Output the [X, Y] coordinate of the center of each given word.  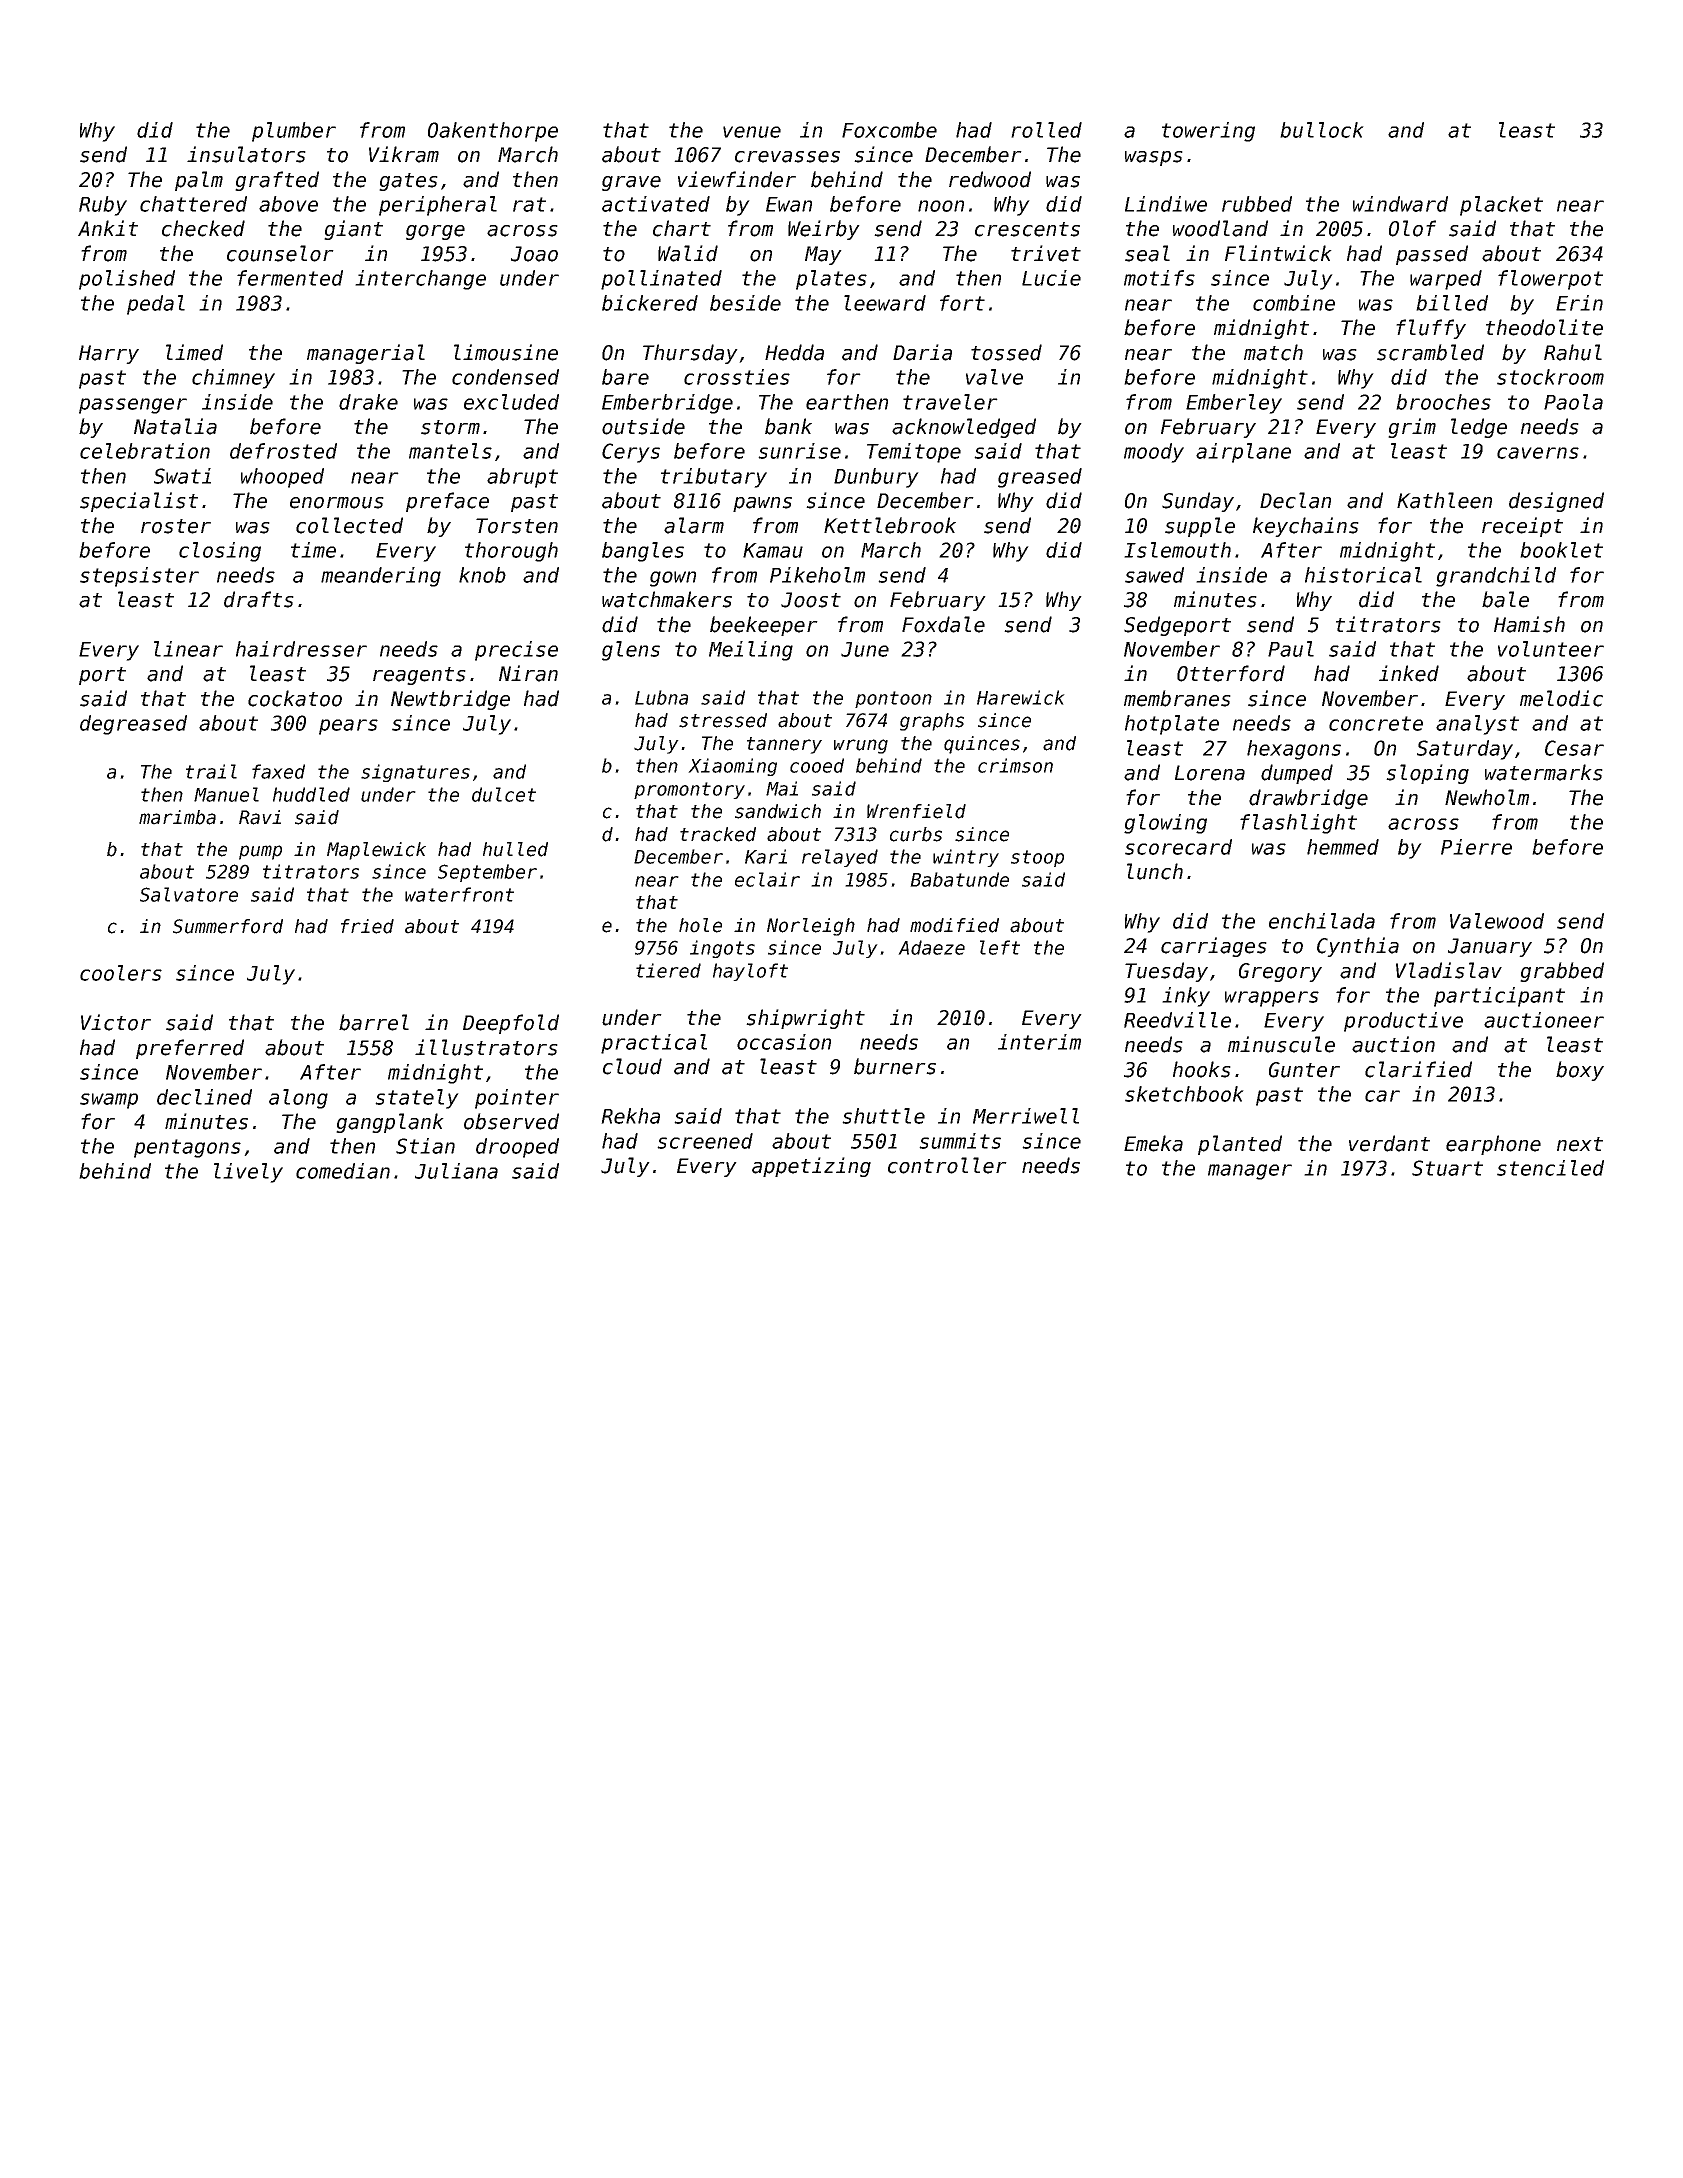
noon [941, 206]
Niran [528, 673]
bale [1505, 599]
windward [1400, 204]
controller [947, 1165]
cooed [817, 765]
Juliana [456, 1171]
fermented [290, 278]
